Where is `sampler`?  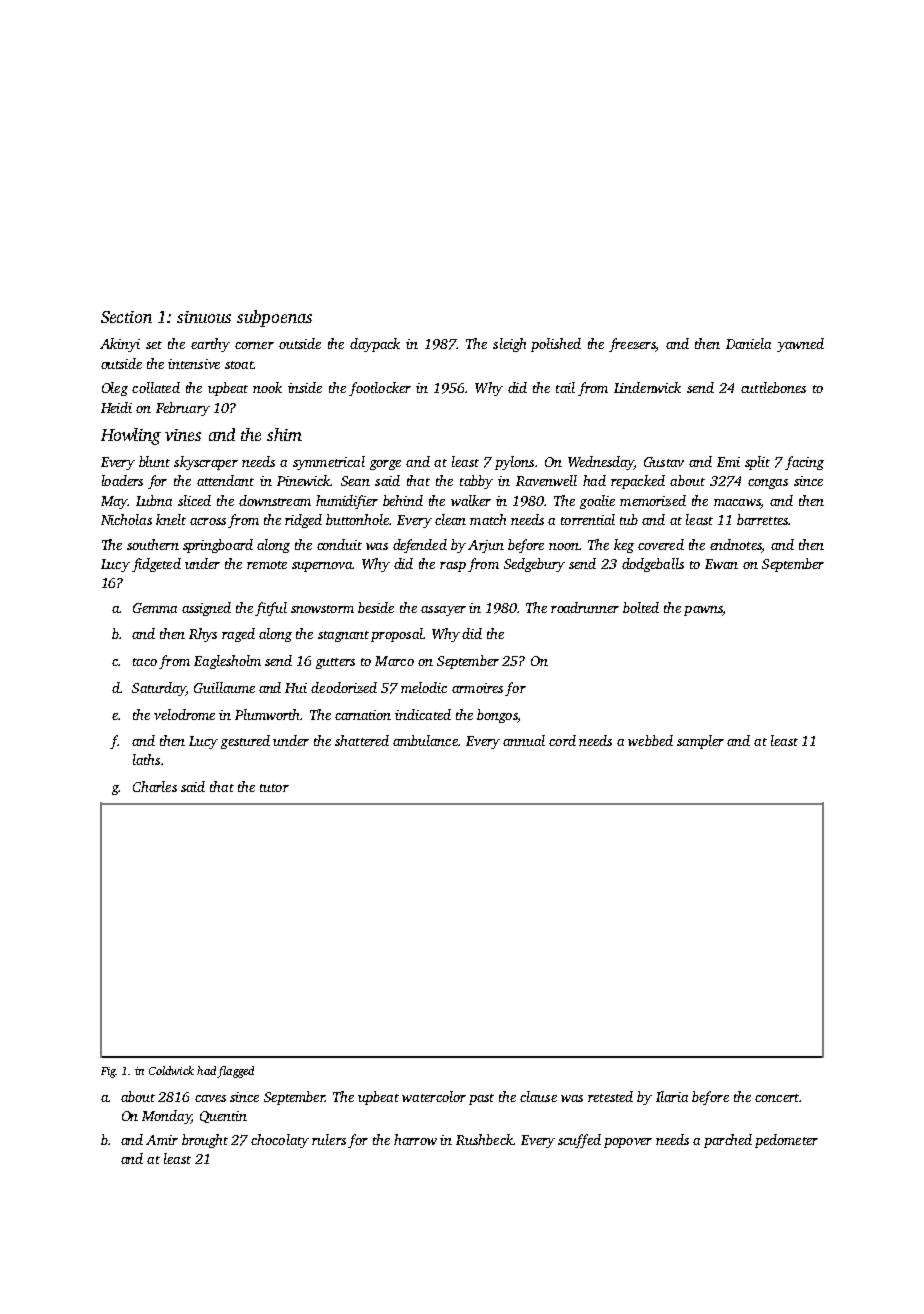 sampler is located at coordinates (700, 742).
